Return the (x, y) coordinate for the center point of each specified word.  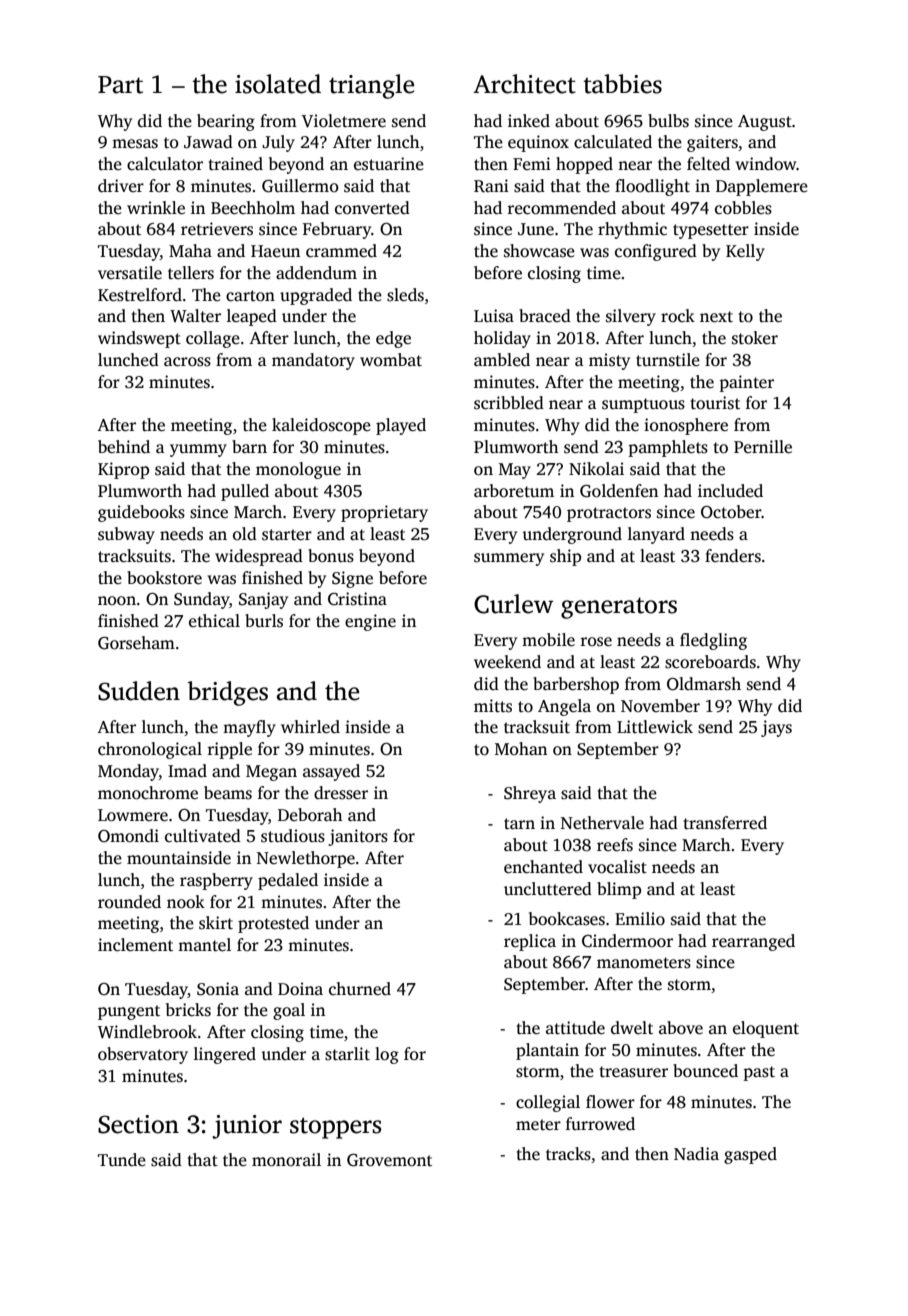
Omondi (128, 836)
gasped (750, 1155)
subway (126, 535)
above (681, 1028)
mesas (135, 144)
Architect (524, 84)
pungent (129, 1012)
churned (360, 989)
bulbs (668, 121)
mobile (548, 640)
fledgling (713, 641)
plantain (547, 1051)
